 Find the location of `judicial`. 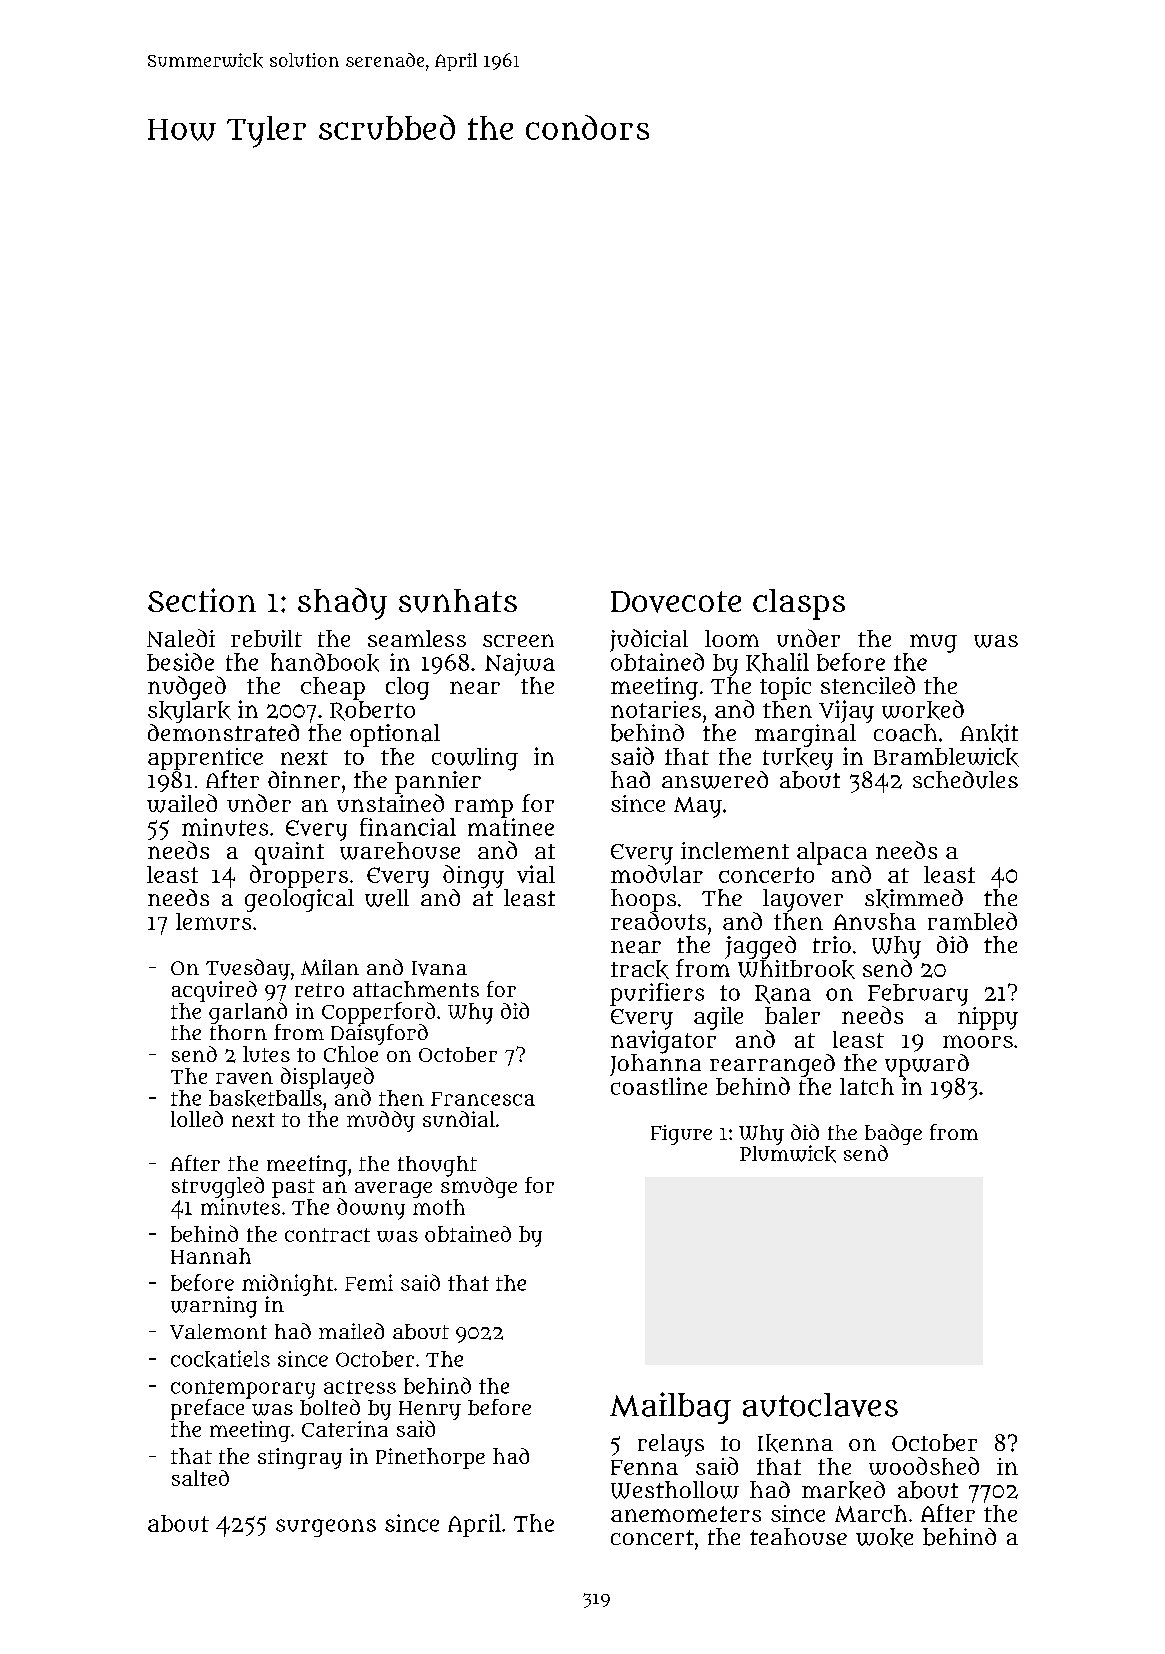

judicial is located at coordinates (649, 640).
